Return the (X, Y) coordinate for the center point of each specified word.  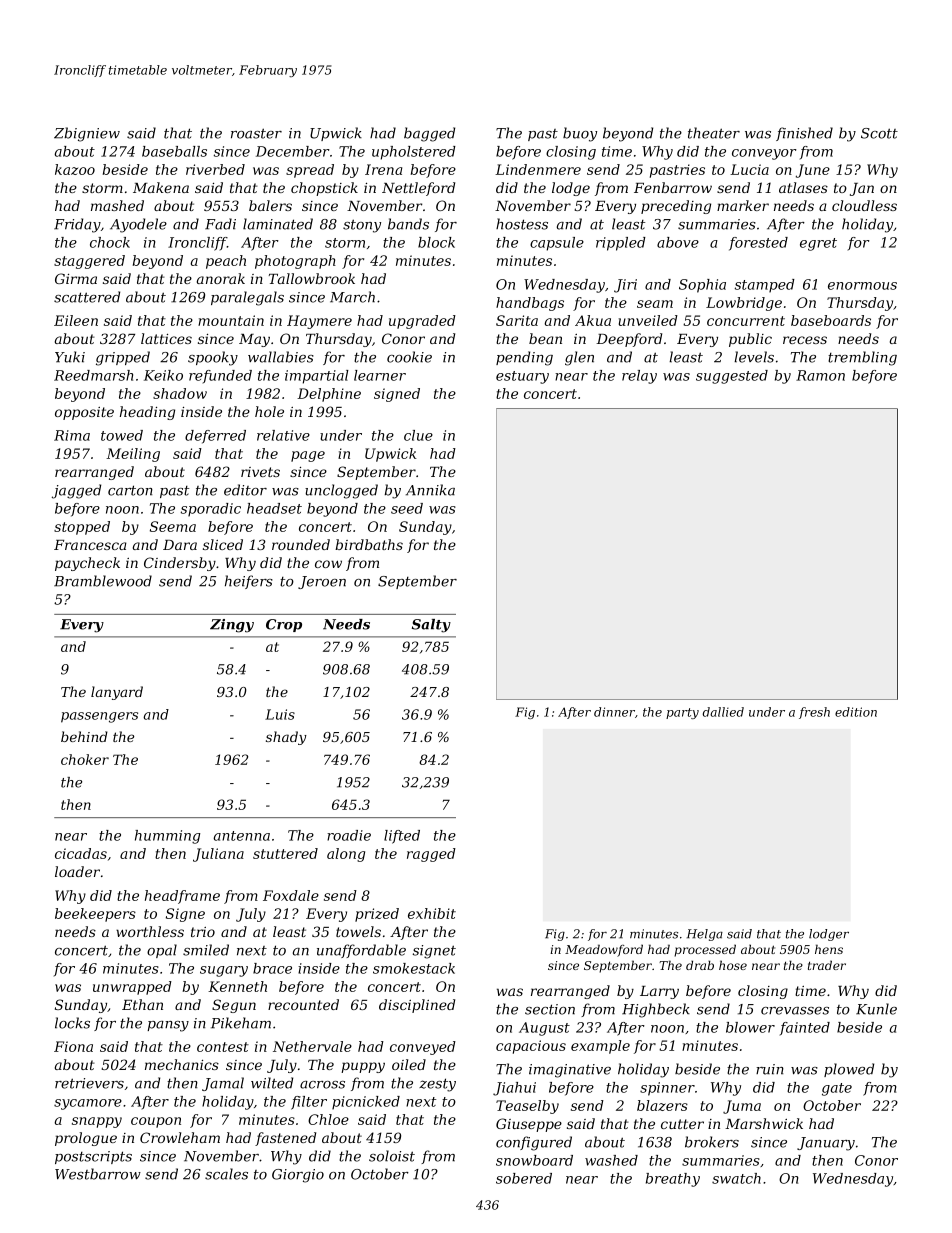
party (682, 713)
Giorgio (298, 1176)
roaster (256, 133)
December (293, 151)
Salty (431, 626)
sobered (524, 1178)
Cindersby (180, 564)
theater (714, 133)
